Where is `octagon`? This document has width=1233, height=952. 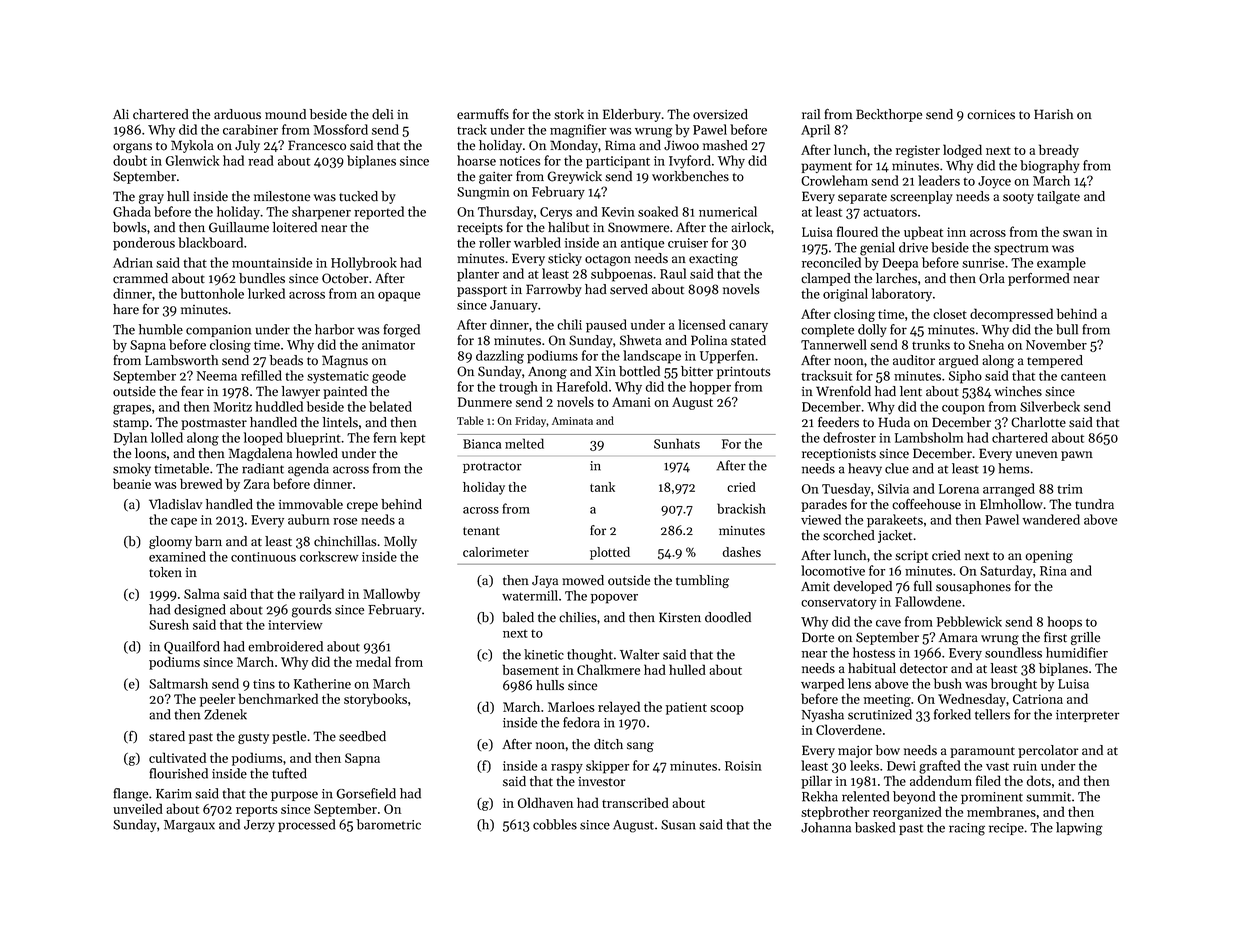 octagon is located at coordinates (608, 260).
